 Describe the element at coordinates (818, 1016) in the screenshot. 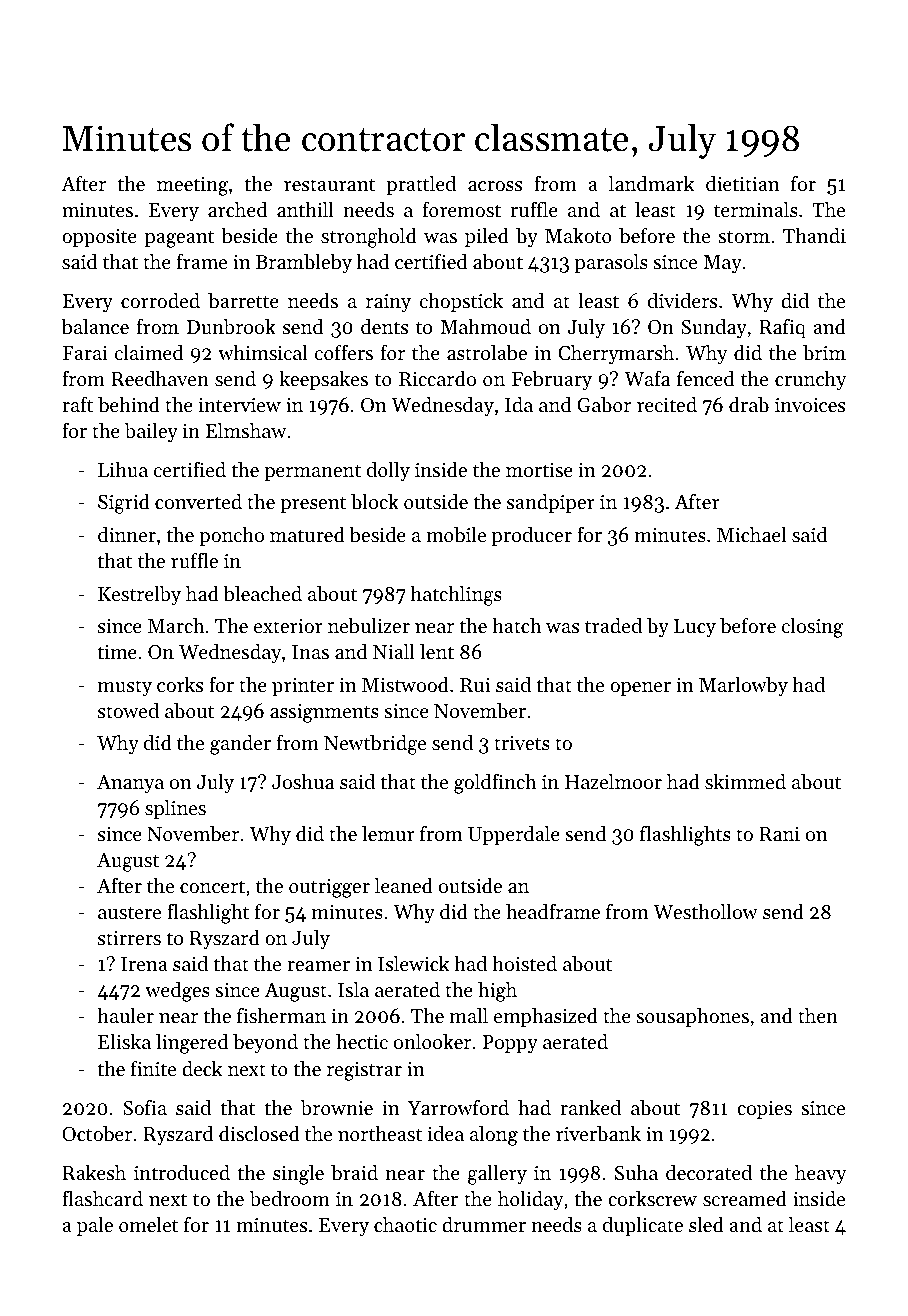

I see `then` at that location.
